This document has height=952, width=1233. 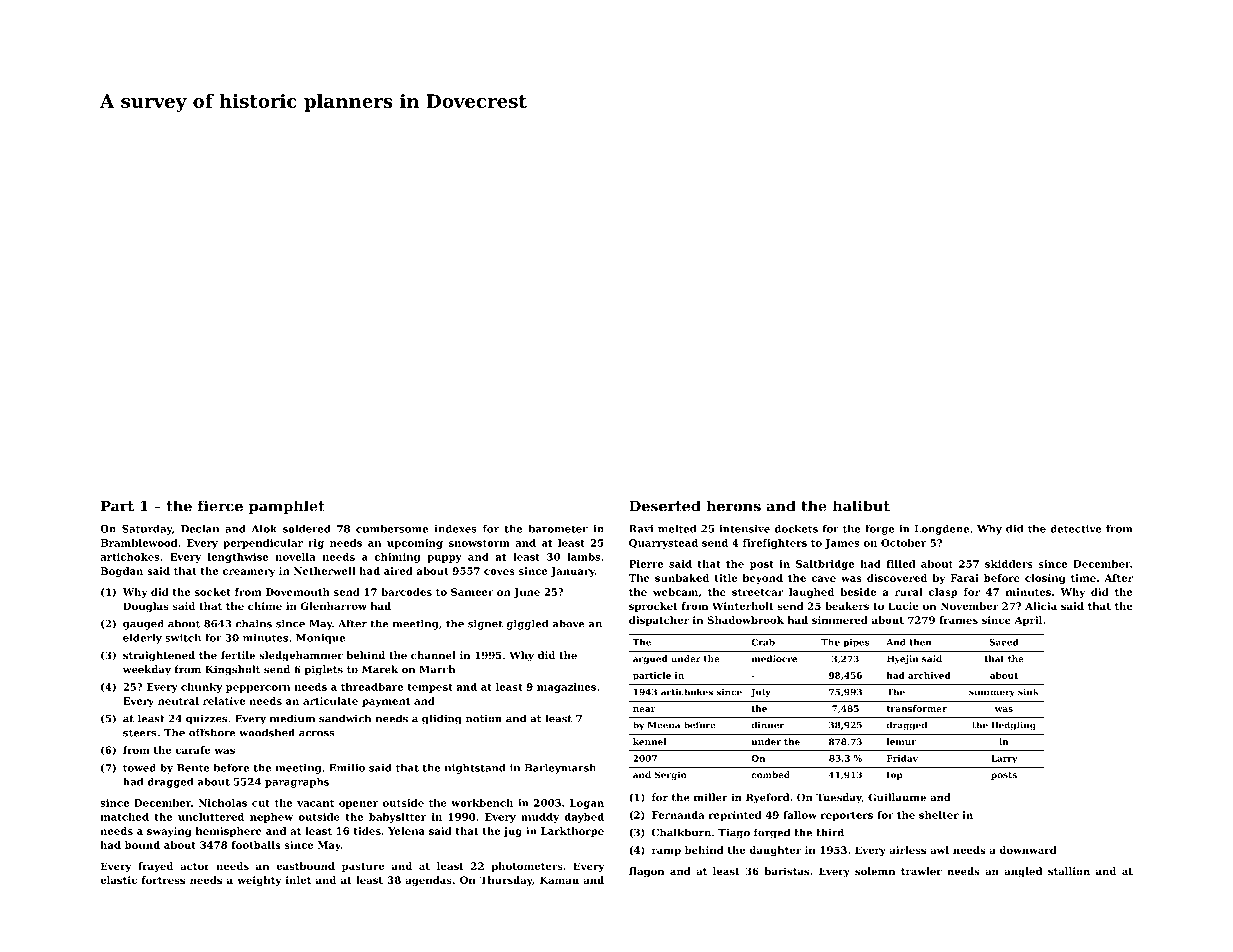 I want to click on transformer, so click(x=917, y=708).
